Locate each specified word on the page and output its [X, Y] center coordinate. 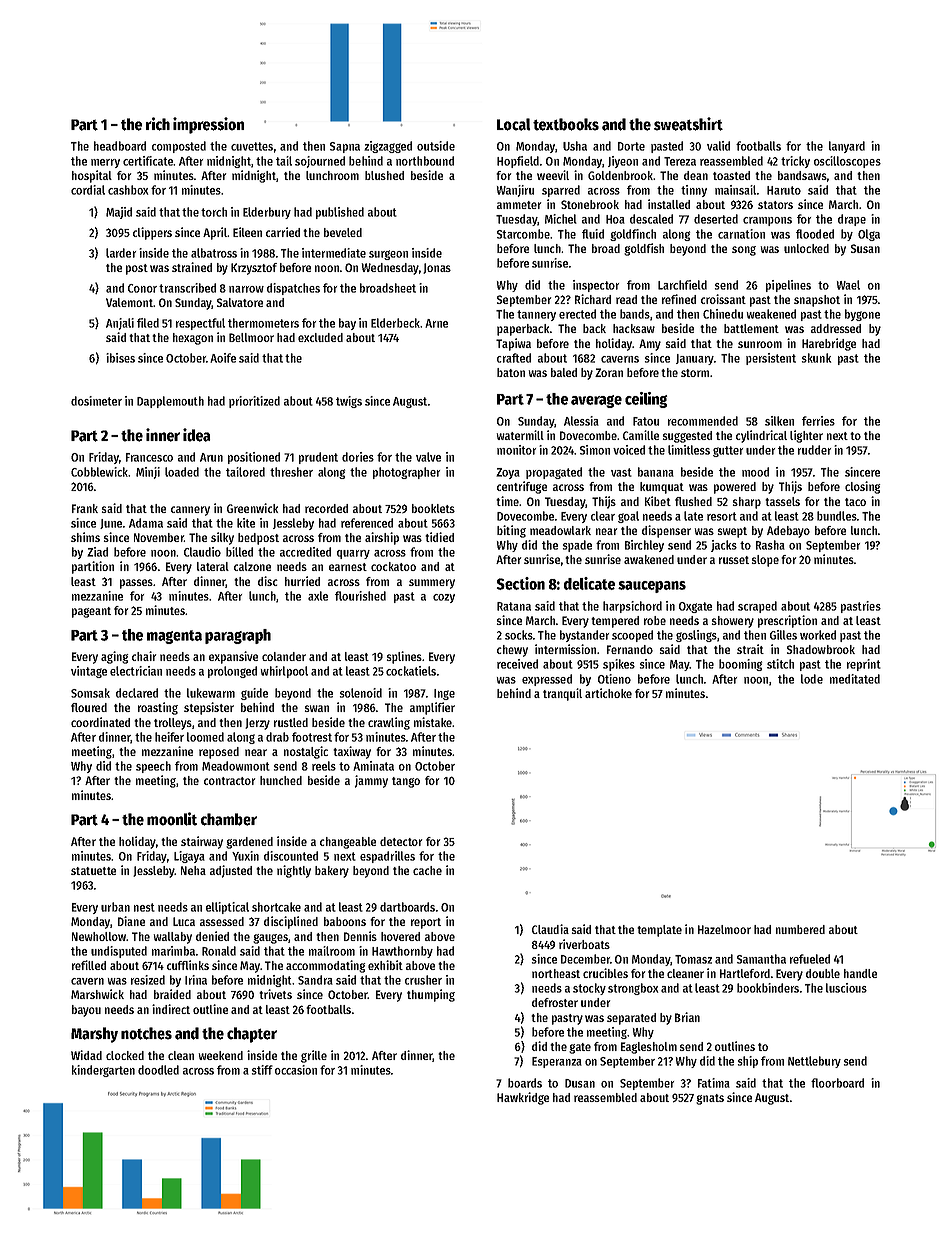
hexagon [193, 339]
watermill [520, 435]
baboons [345, 921]
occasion [296, 1070]
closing [863, 487]
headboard [120, 146]
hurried [302, 581]
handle [860, 973]
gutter [728, 451]
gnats [710, 1099]
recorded [326, 508]
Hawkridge [523, 1098]
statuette [93, 871]
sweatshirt [688, 124]
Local [514, 124]
